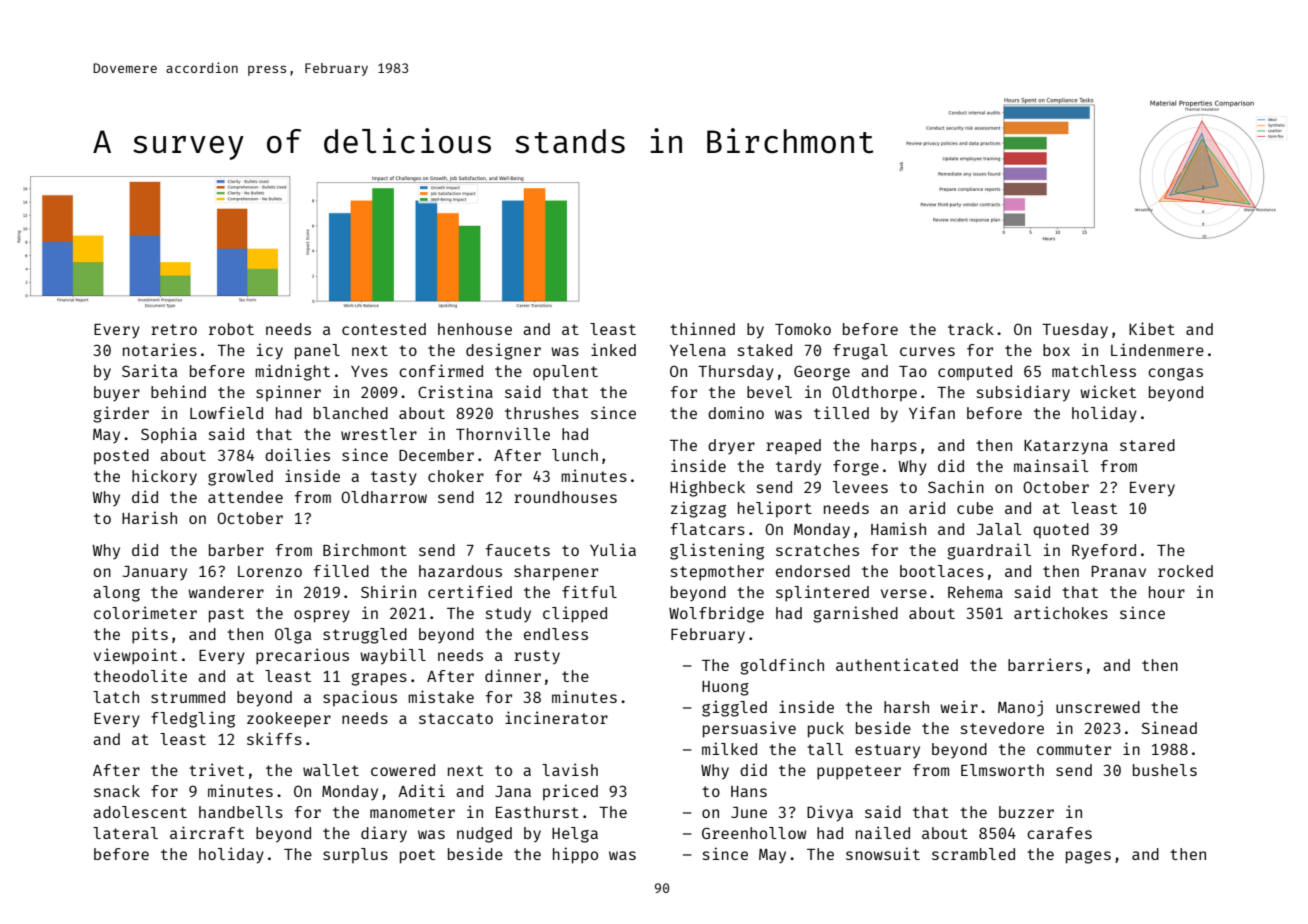 The height and width of the screenshot is (924, 1308). I want to click on attendee, so click(245, 497).
